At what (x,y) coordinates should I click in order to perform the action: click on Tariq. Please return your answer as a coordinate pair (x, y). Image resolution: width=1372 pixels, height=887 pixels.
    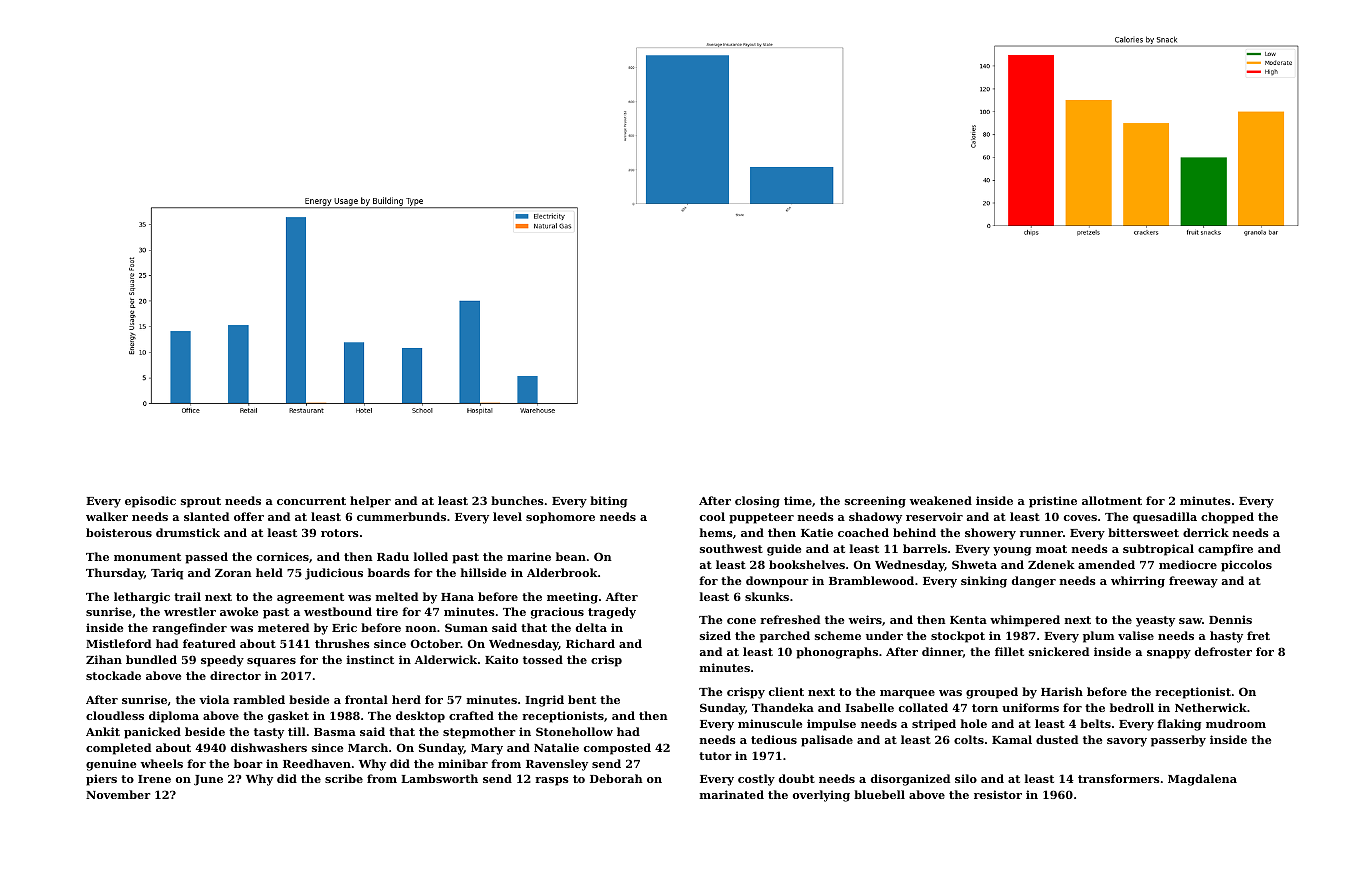
    Looking at the image, I should click on (167, 574).
